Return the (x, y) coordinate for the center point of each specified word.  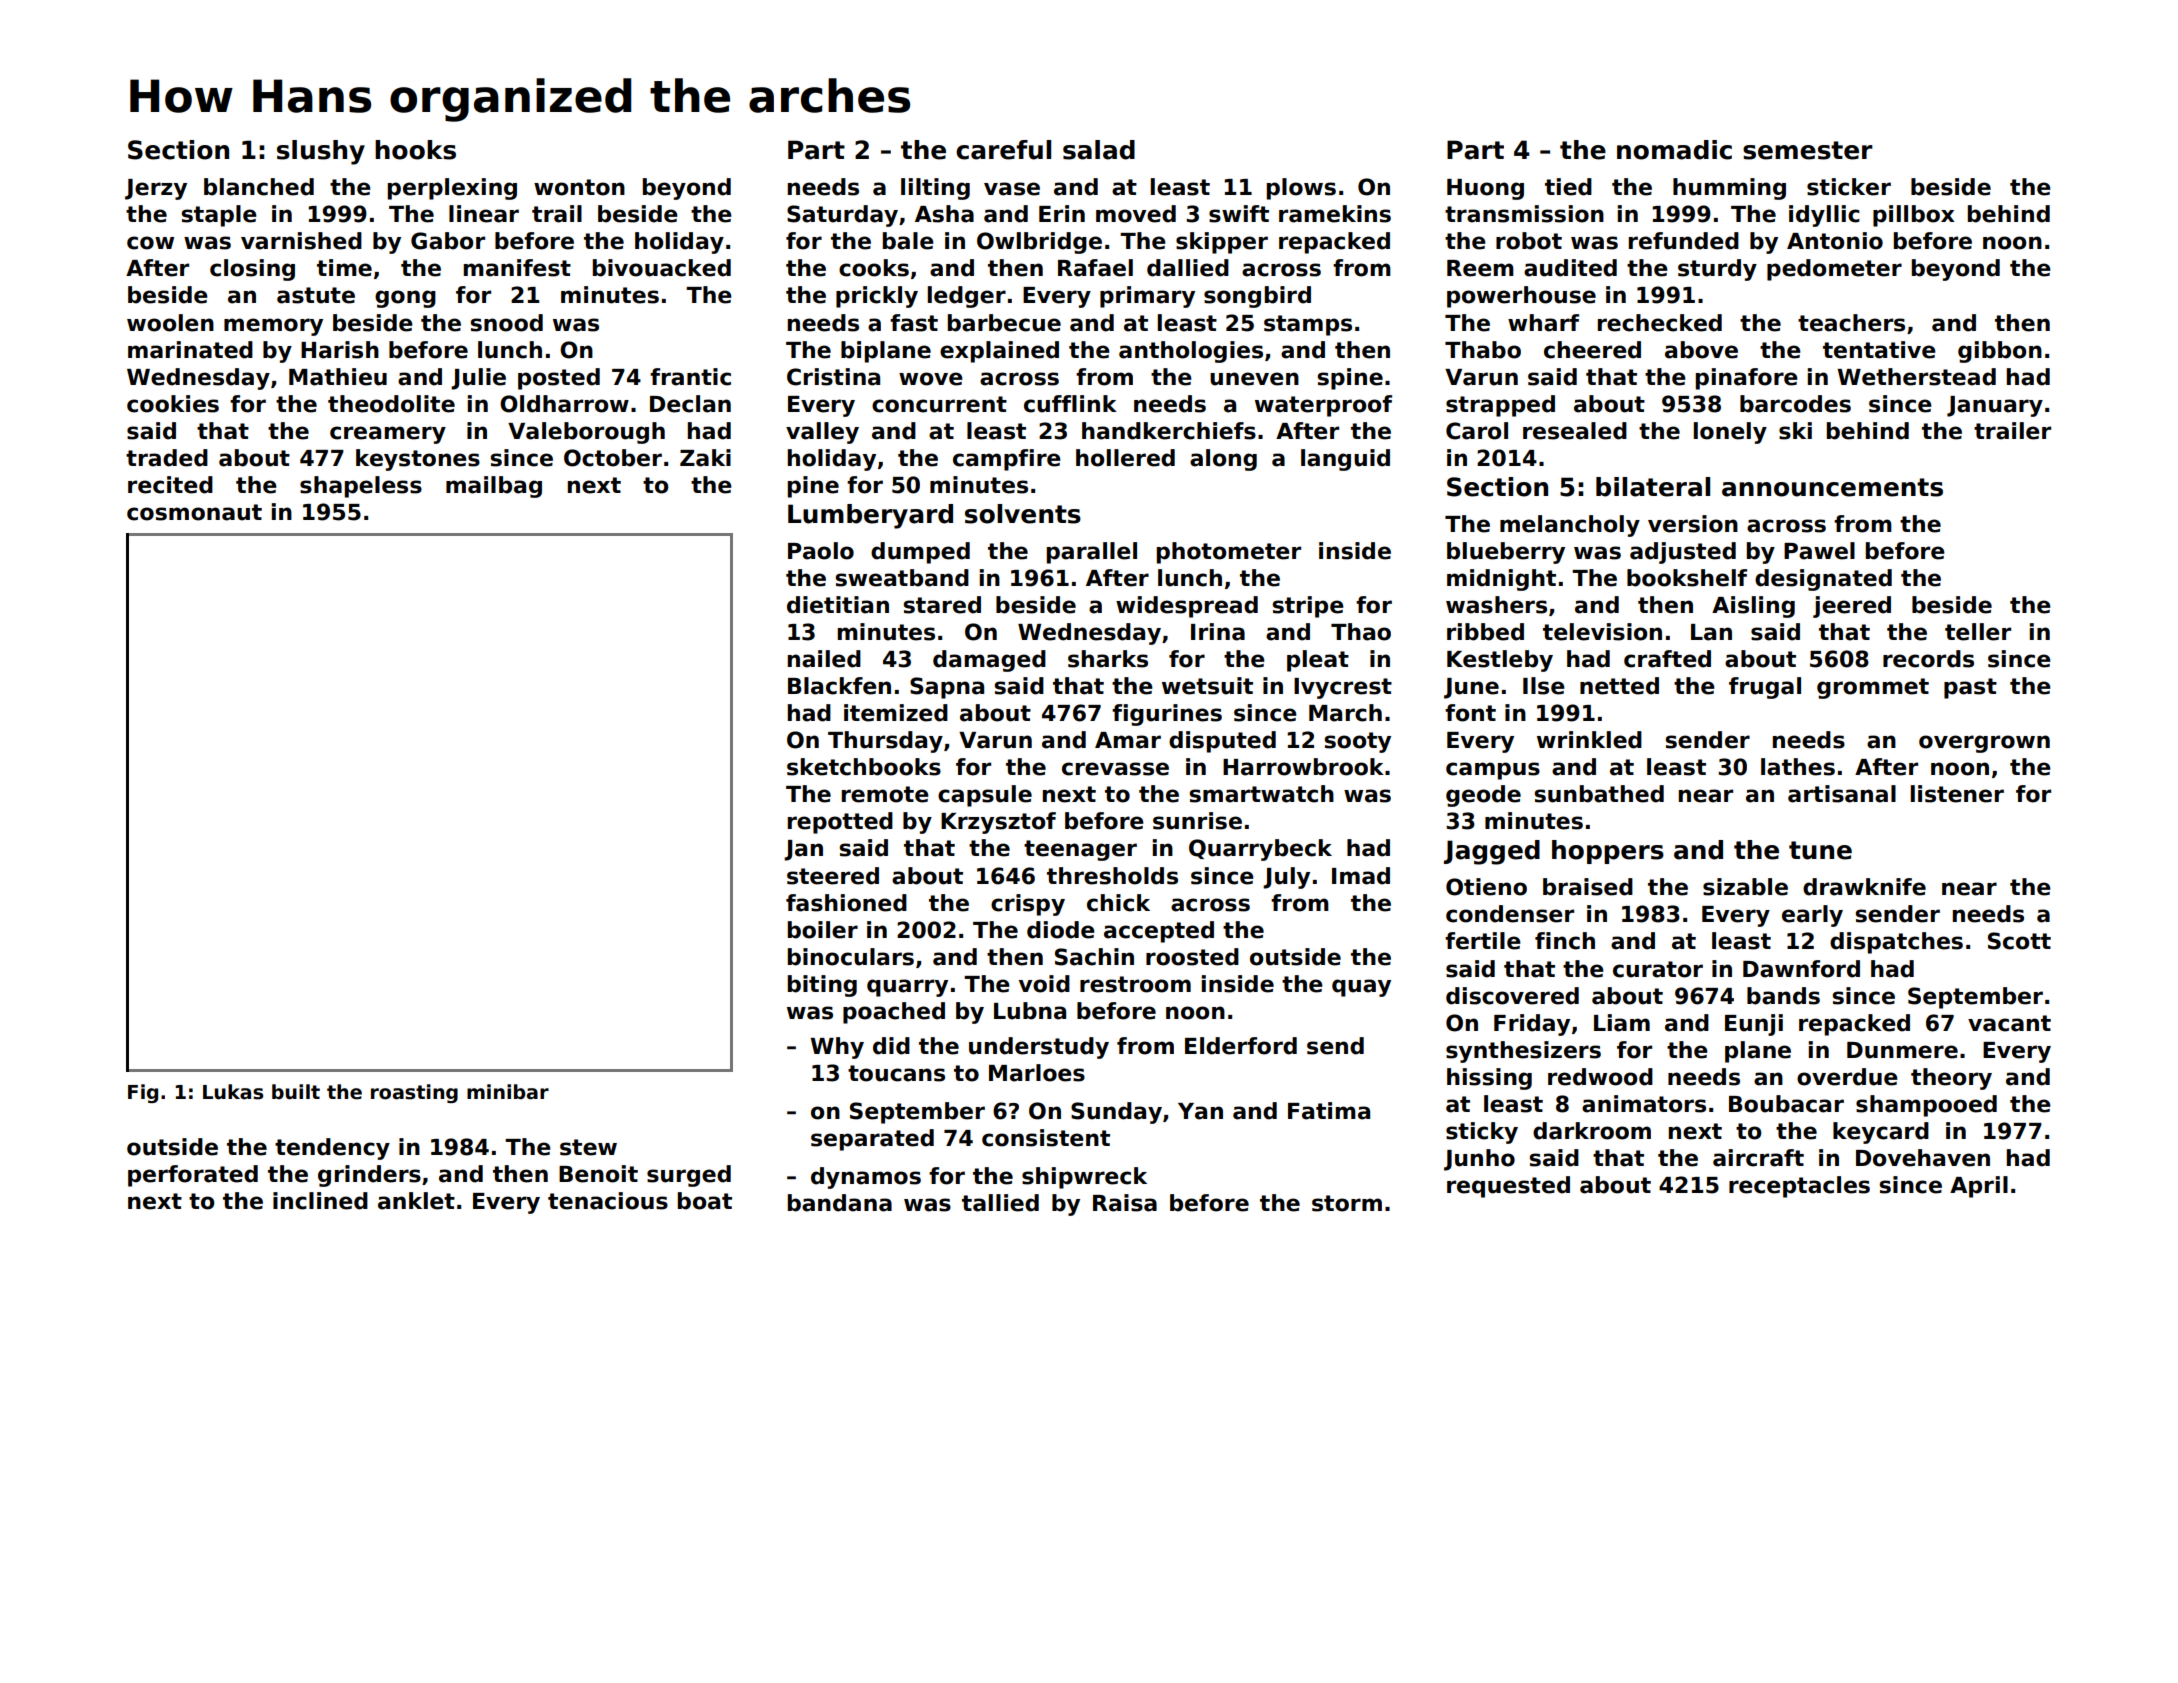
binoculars (851, 957)
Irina (1218, 632)
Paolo (821, 551)
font (1470, 713)
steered (833, 876)
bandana (840, 1203)
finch (1565, 941)
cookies (173, 404)
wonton (579, 187)
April (1979, 1187)
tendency (332, 1149)
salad (1099, 150)
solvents (1023, 514)
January (1995, 406)
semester (1808, 150)
